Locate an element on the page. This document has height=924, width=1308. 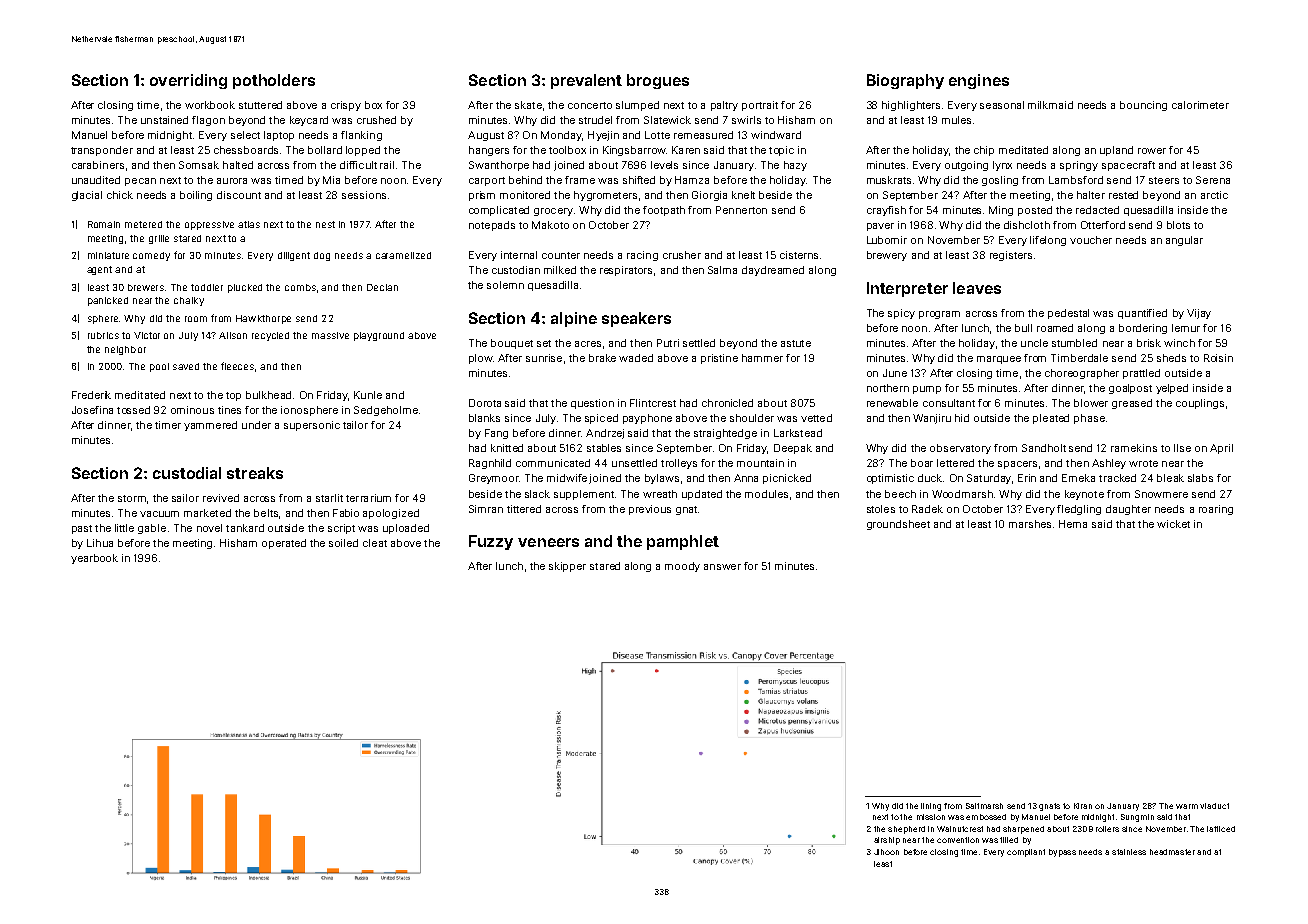
halted is located at coordinates (238, 165).
